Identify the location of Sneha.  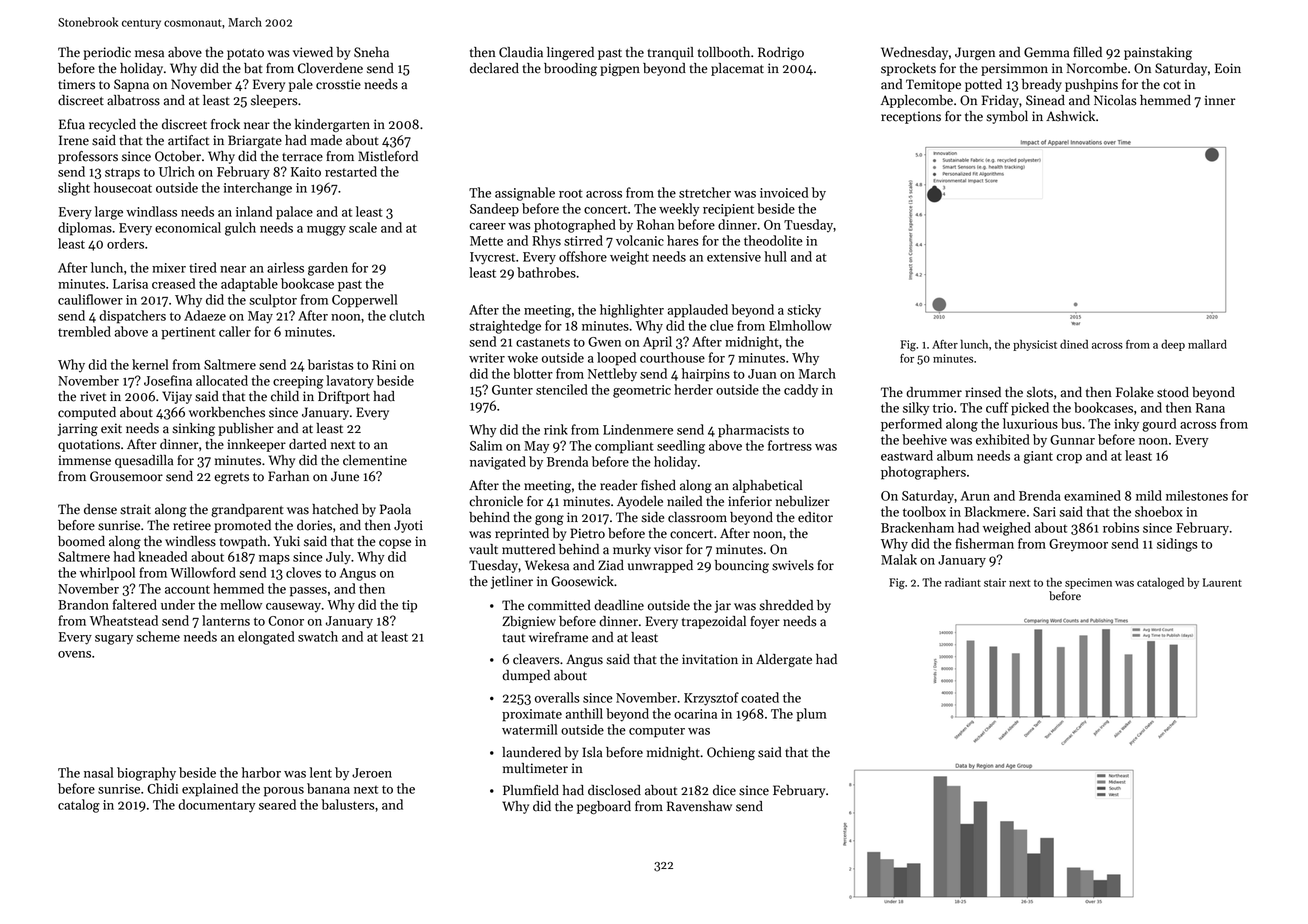
(371, 52).
